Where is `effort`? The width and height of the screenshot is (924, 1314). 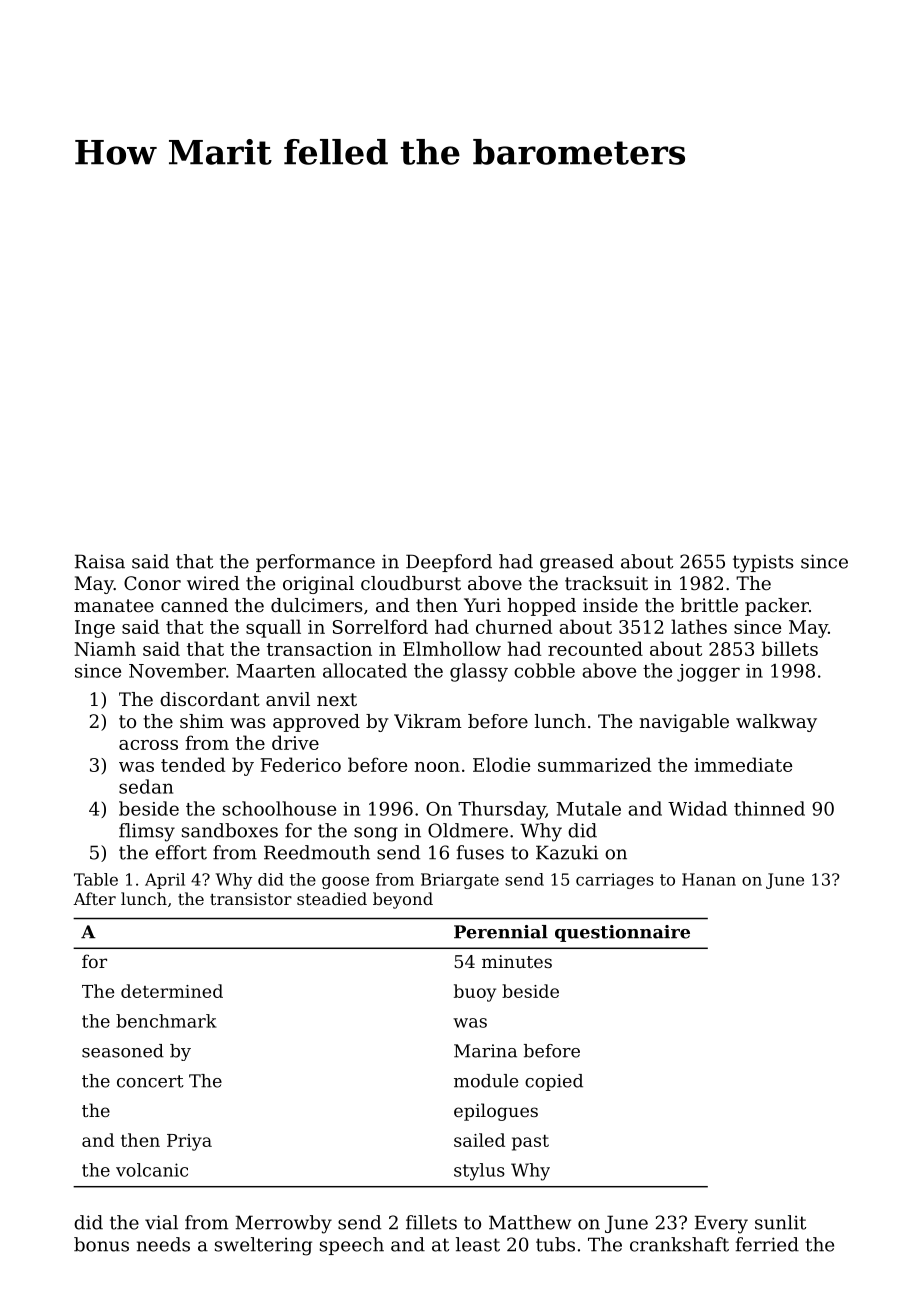 effort is located at coordinates (181, 852).
